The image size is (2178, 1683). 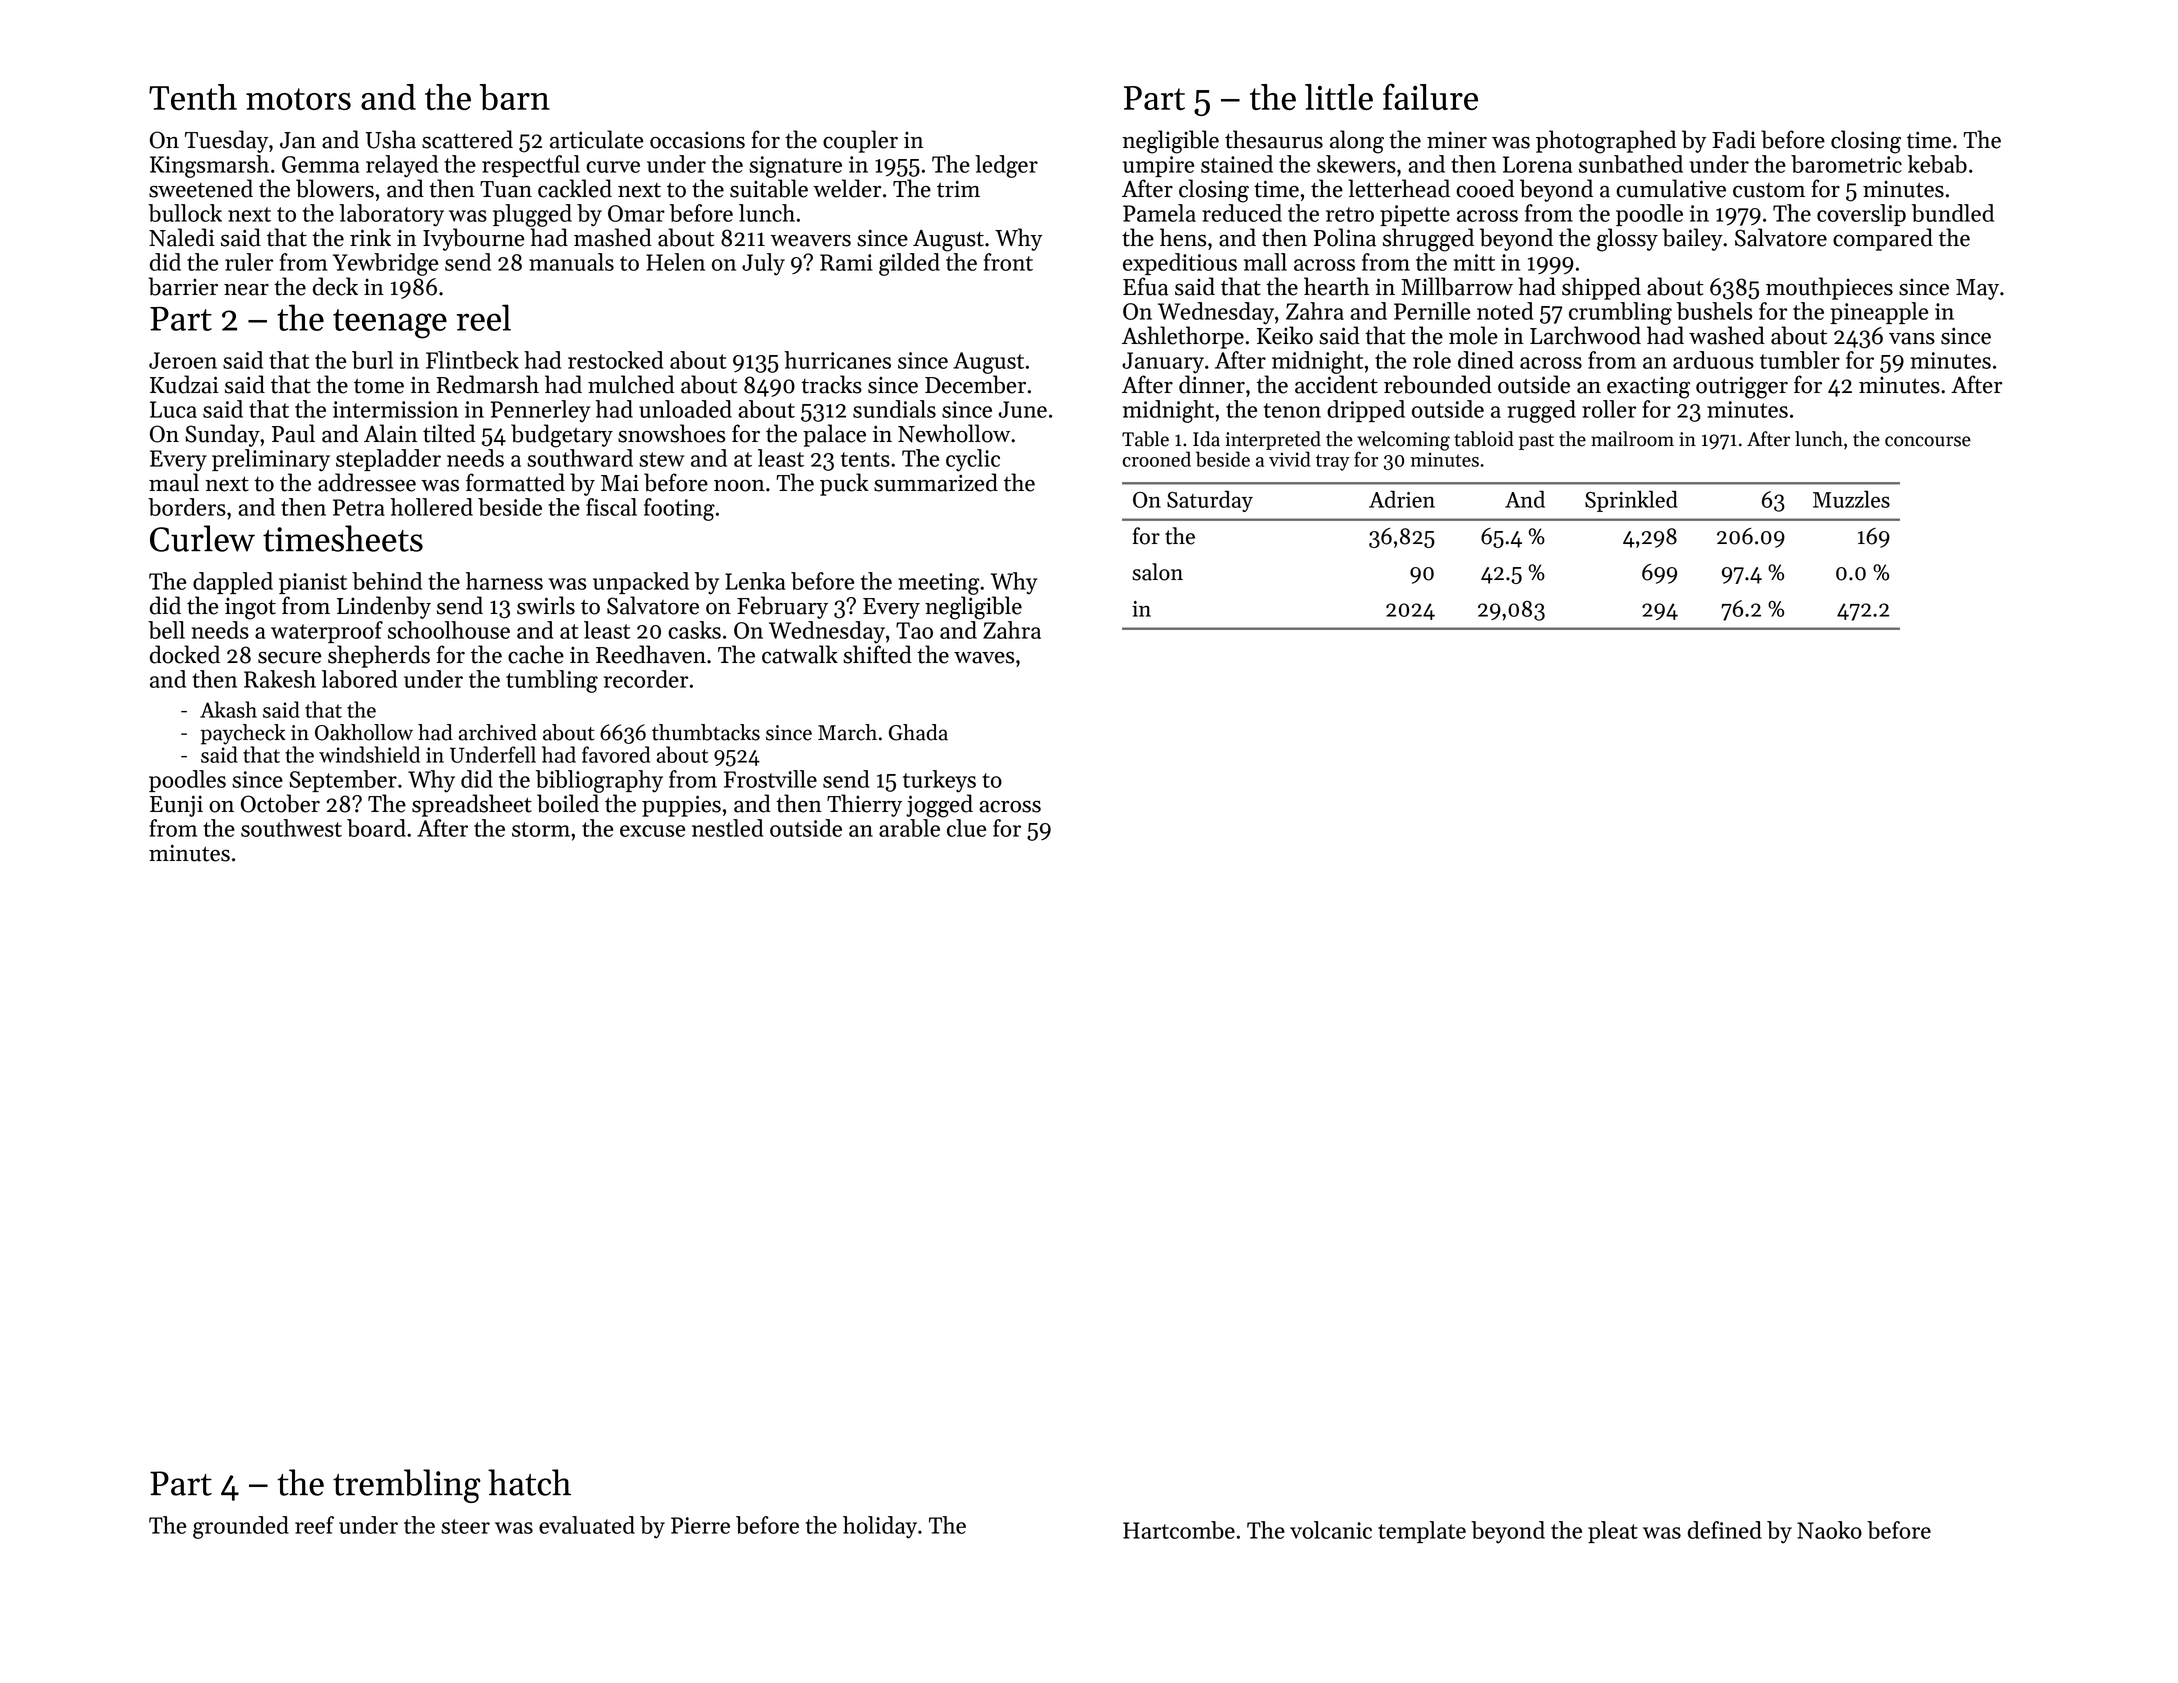 What do you see at coordinates (966, 828) in the screenshot?
I see `clue` at bounding box center [966, 828].
